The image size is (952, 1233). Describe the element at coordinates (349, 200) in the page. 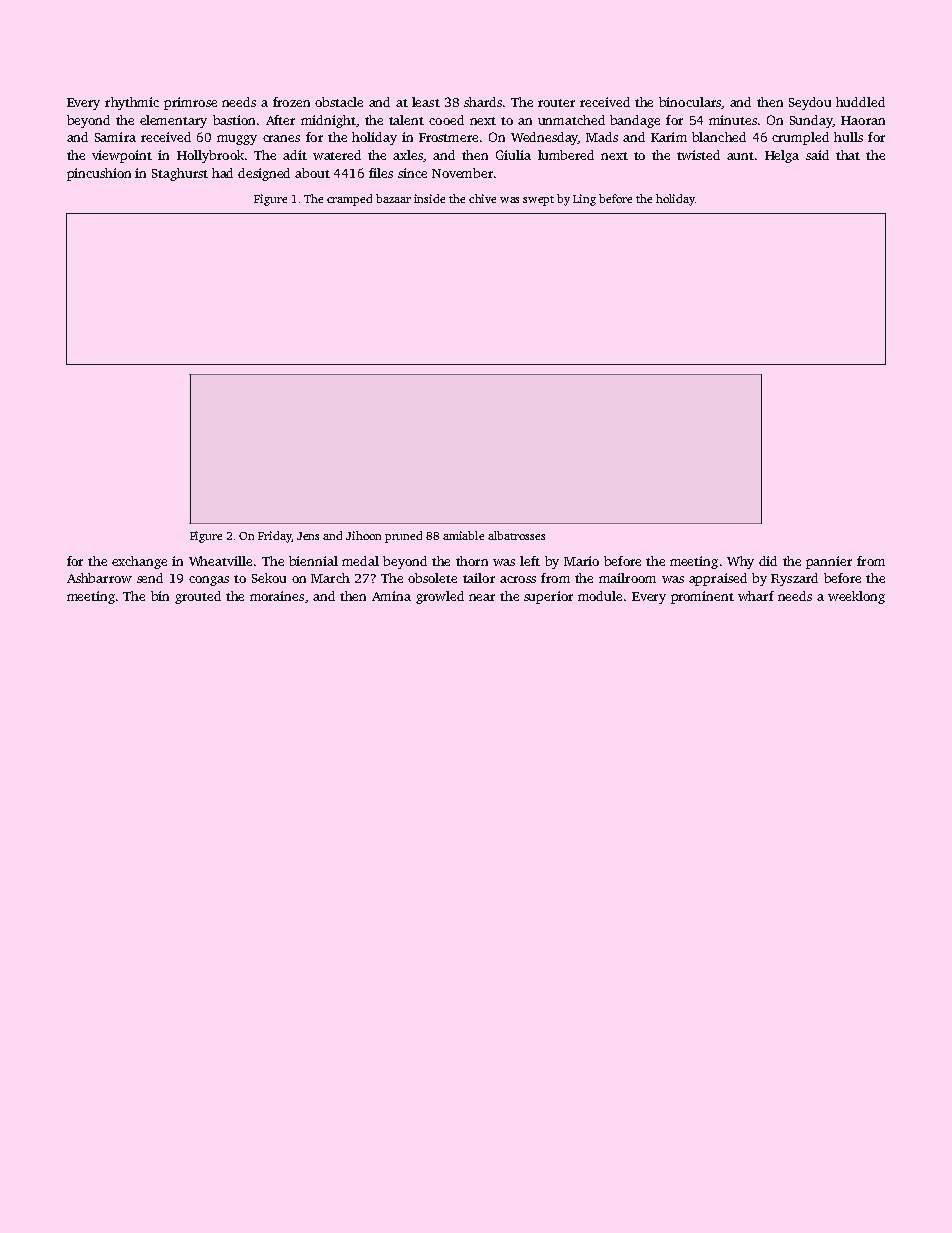

I see `cramped` at that location.
